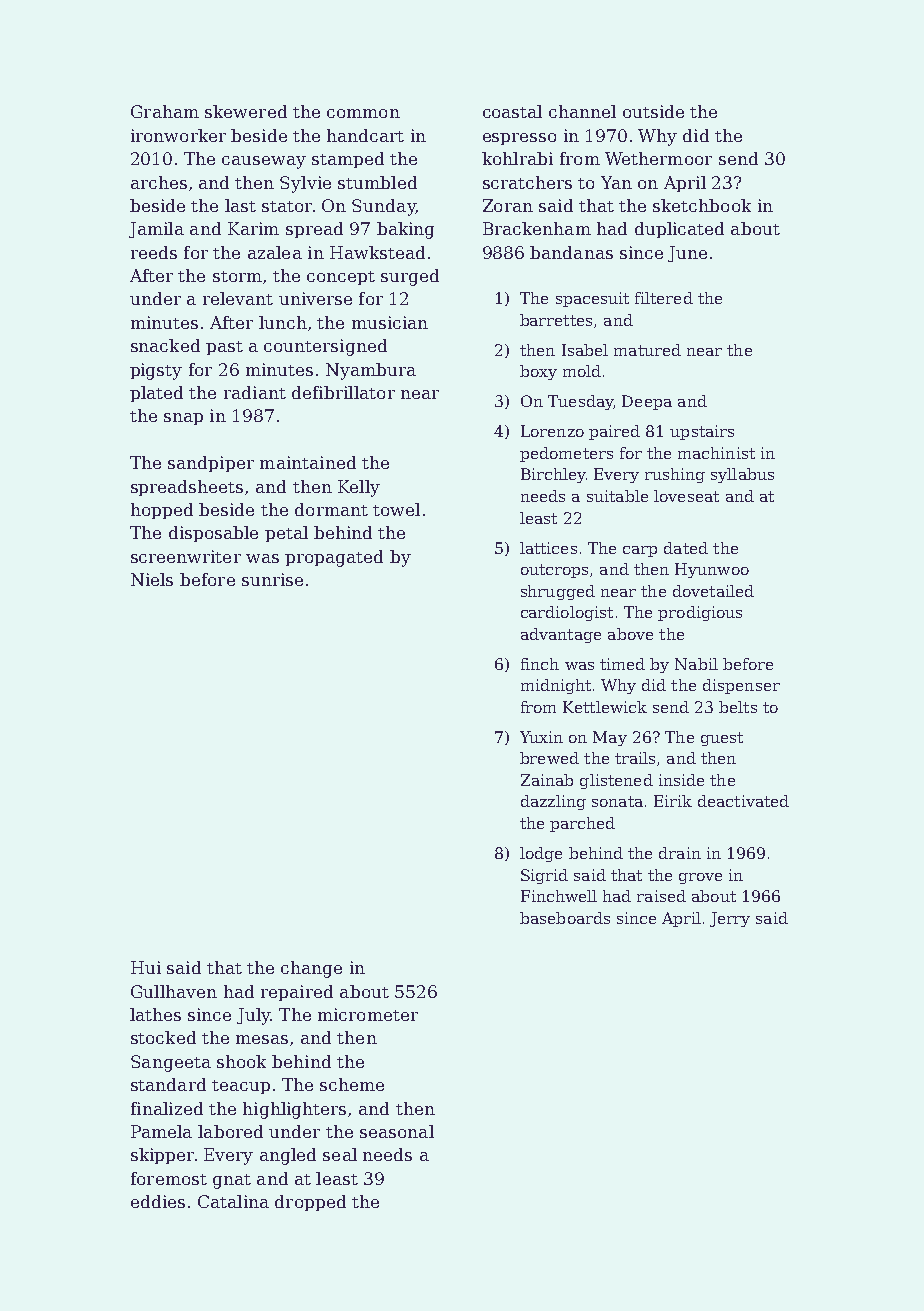 Image resolution: width=924 pixels, height=1311 pixels. Describe the element at coordinates (547, 780) in the screenshot. I see `Zainab` at that location.
